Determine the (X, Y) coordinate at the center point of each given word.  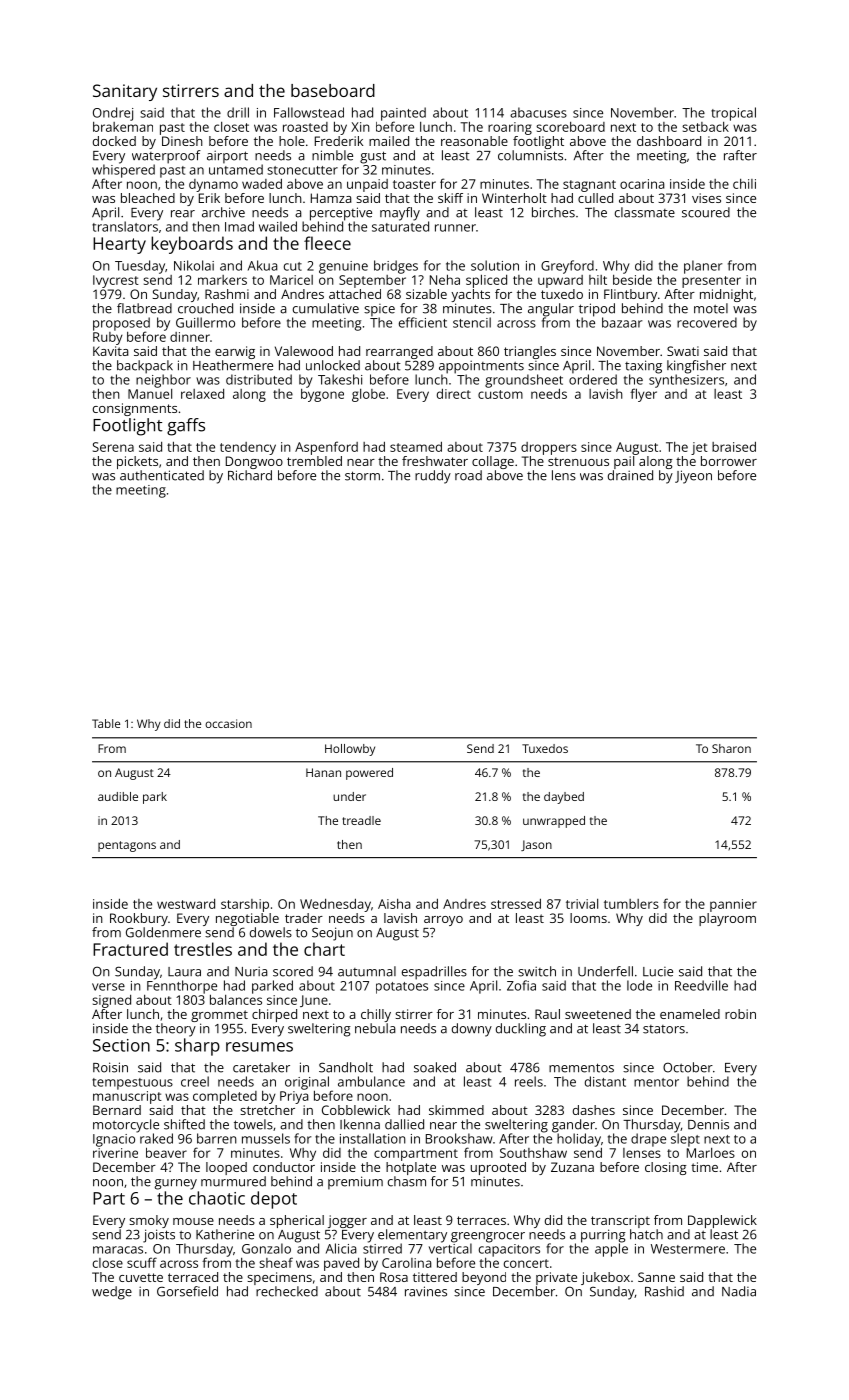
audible (118, 796)
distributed (259, 379)
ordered (593, 379)
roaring (510, 128)
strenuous (578, 461)
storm (362, 476)
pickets (137, 462)
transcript (620, 1221)
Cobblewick (356, 1110)
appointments (481, 367)
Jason (536, 845)
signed (111, 1001)
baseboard (333, 90)
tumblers (631, 904)
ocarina (642, 184)
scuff (142, 1262)
